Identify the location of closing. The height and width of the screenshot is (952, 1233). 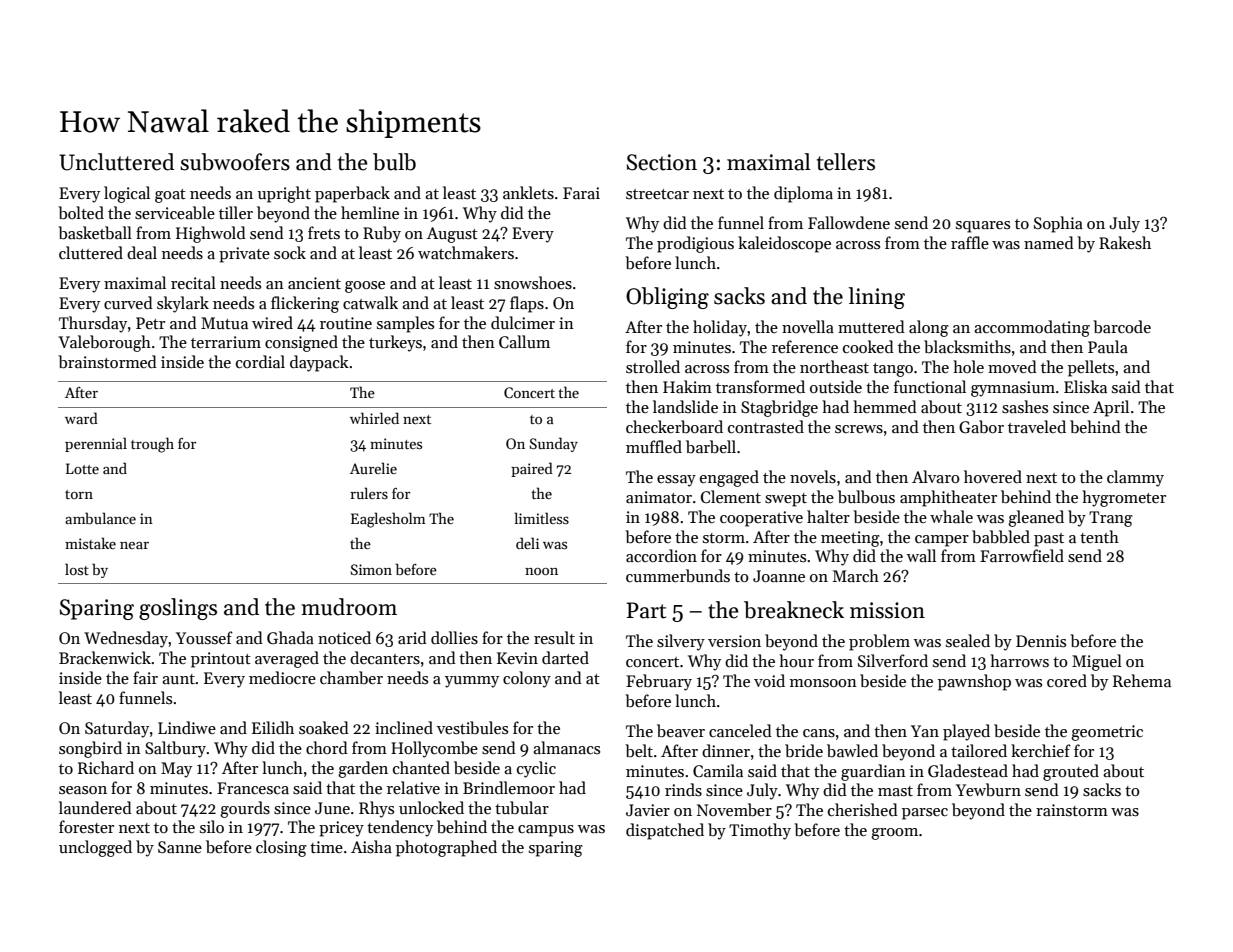
(281, 848).
